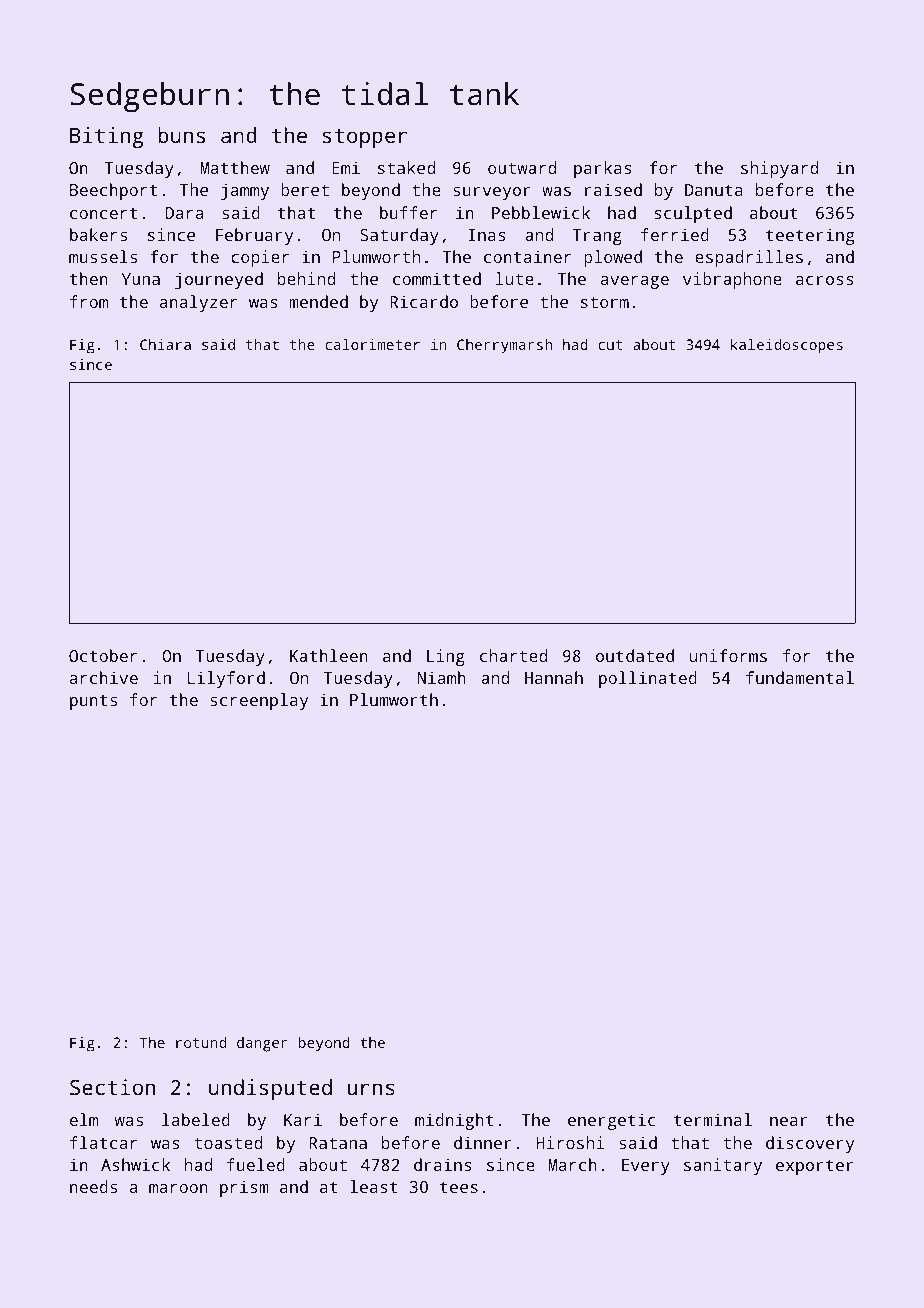 The height and width of the screenshot is (1308, 924). I want to click on shipyard, so click(779, 169).
